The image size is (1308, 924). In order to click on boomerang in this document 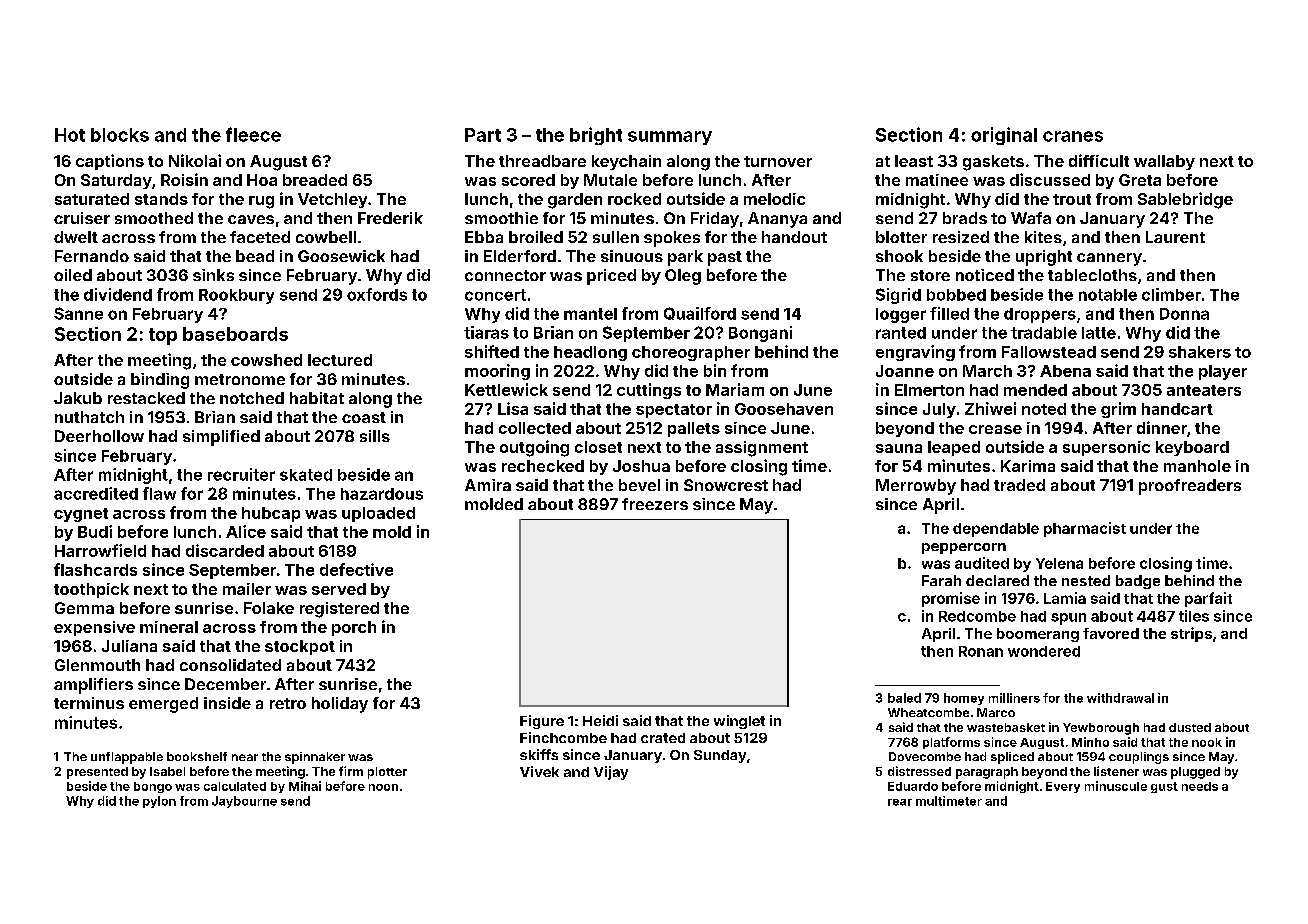, I will do `click(1038, 635)`.
